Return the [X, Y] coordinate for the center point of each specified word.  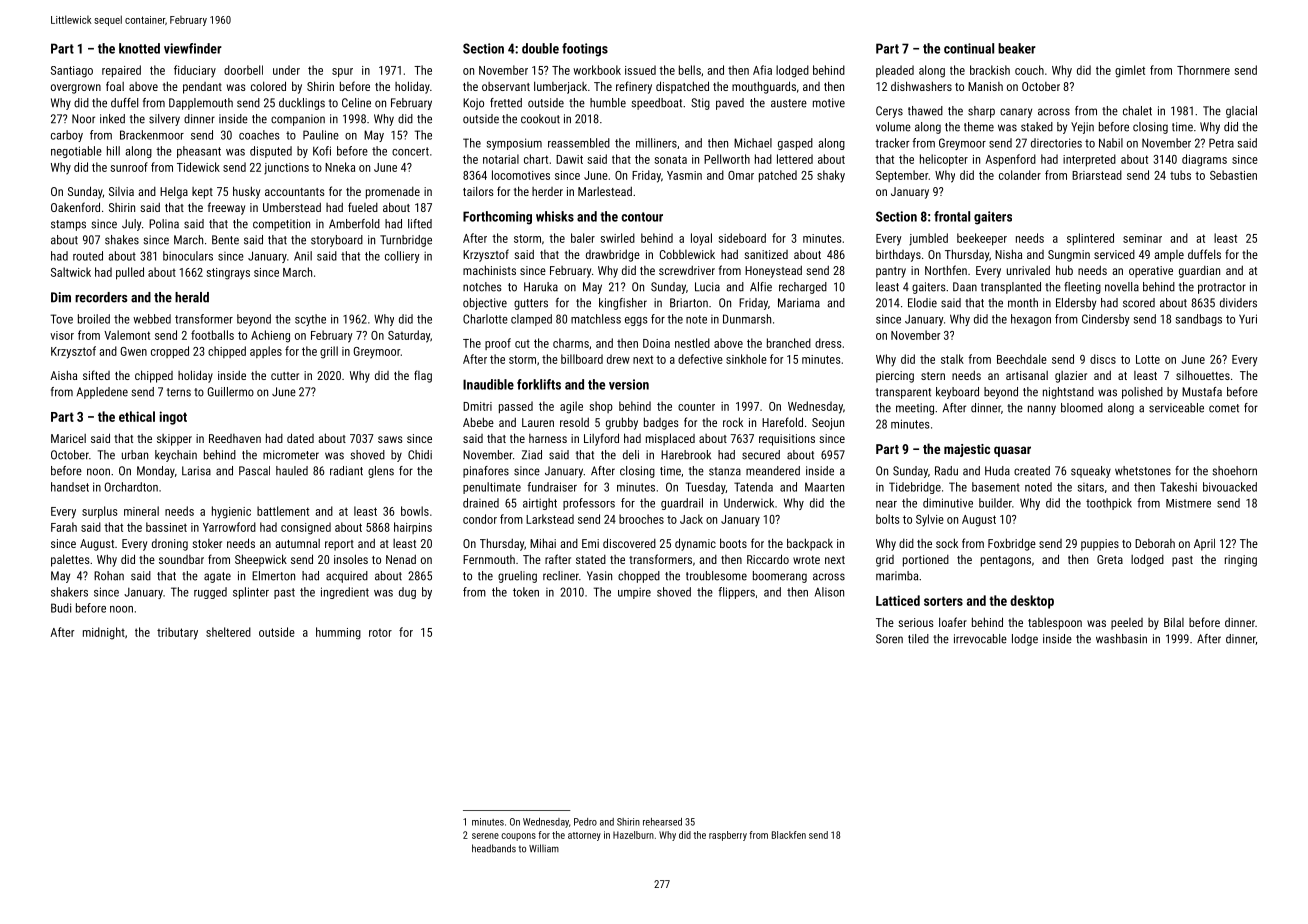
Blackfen [789, 835]
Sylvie [930, 520]
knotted [139, 48]
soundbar [181, 559]
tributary [177, 633]
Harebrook [686, 455]
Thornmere [1203, 70]
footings [585, 50]
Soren [889, 639]
